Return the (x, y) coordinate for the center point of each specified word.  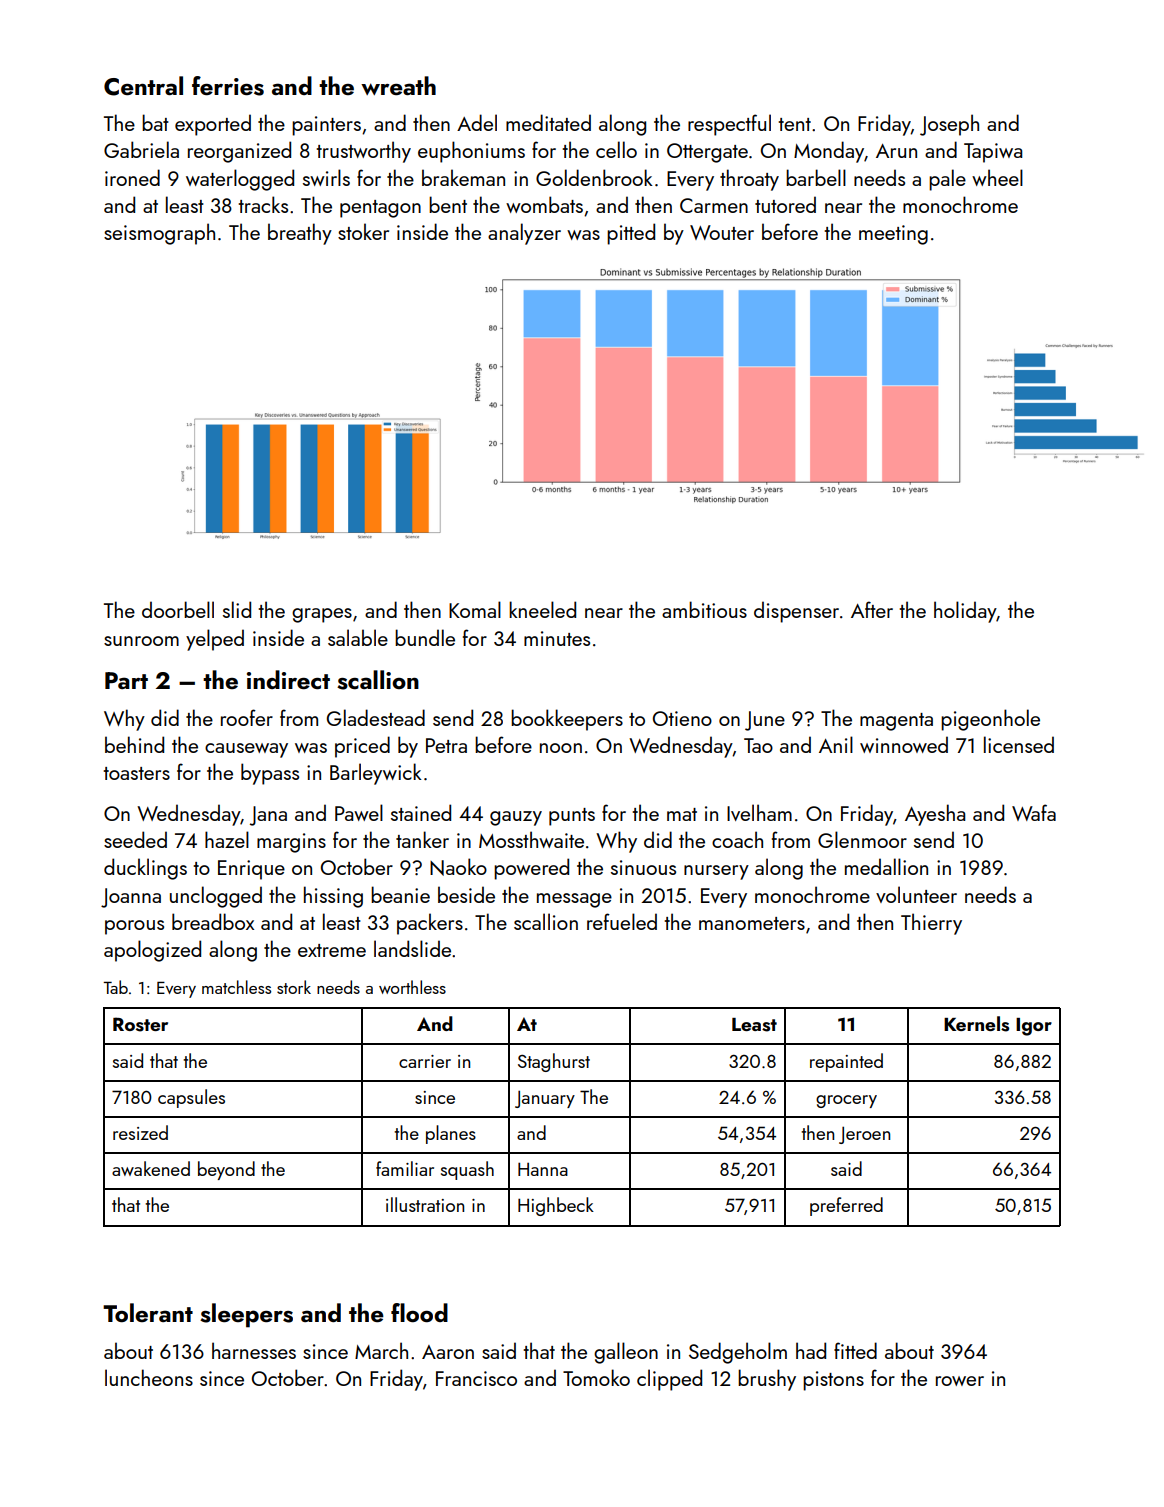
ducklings (145, 869)
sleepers (246, 1315)
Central (143, 86)
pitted (631, 234)
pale (947, 180)
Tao (758, 745)
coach (737, 839)
